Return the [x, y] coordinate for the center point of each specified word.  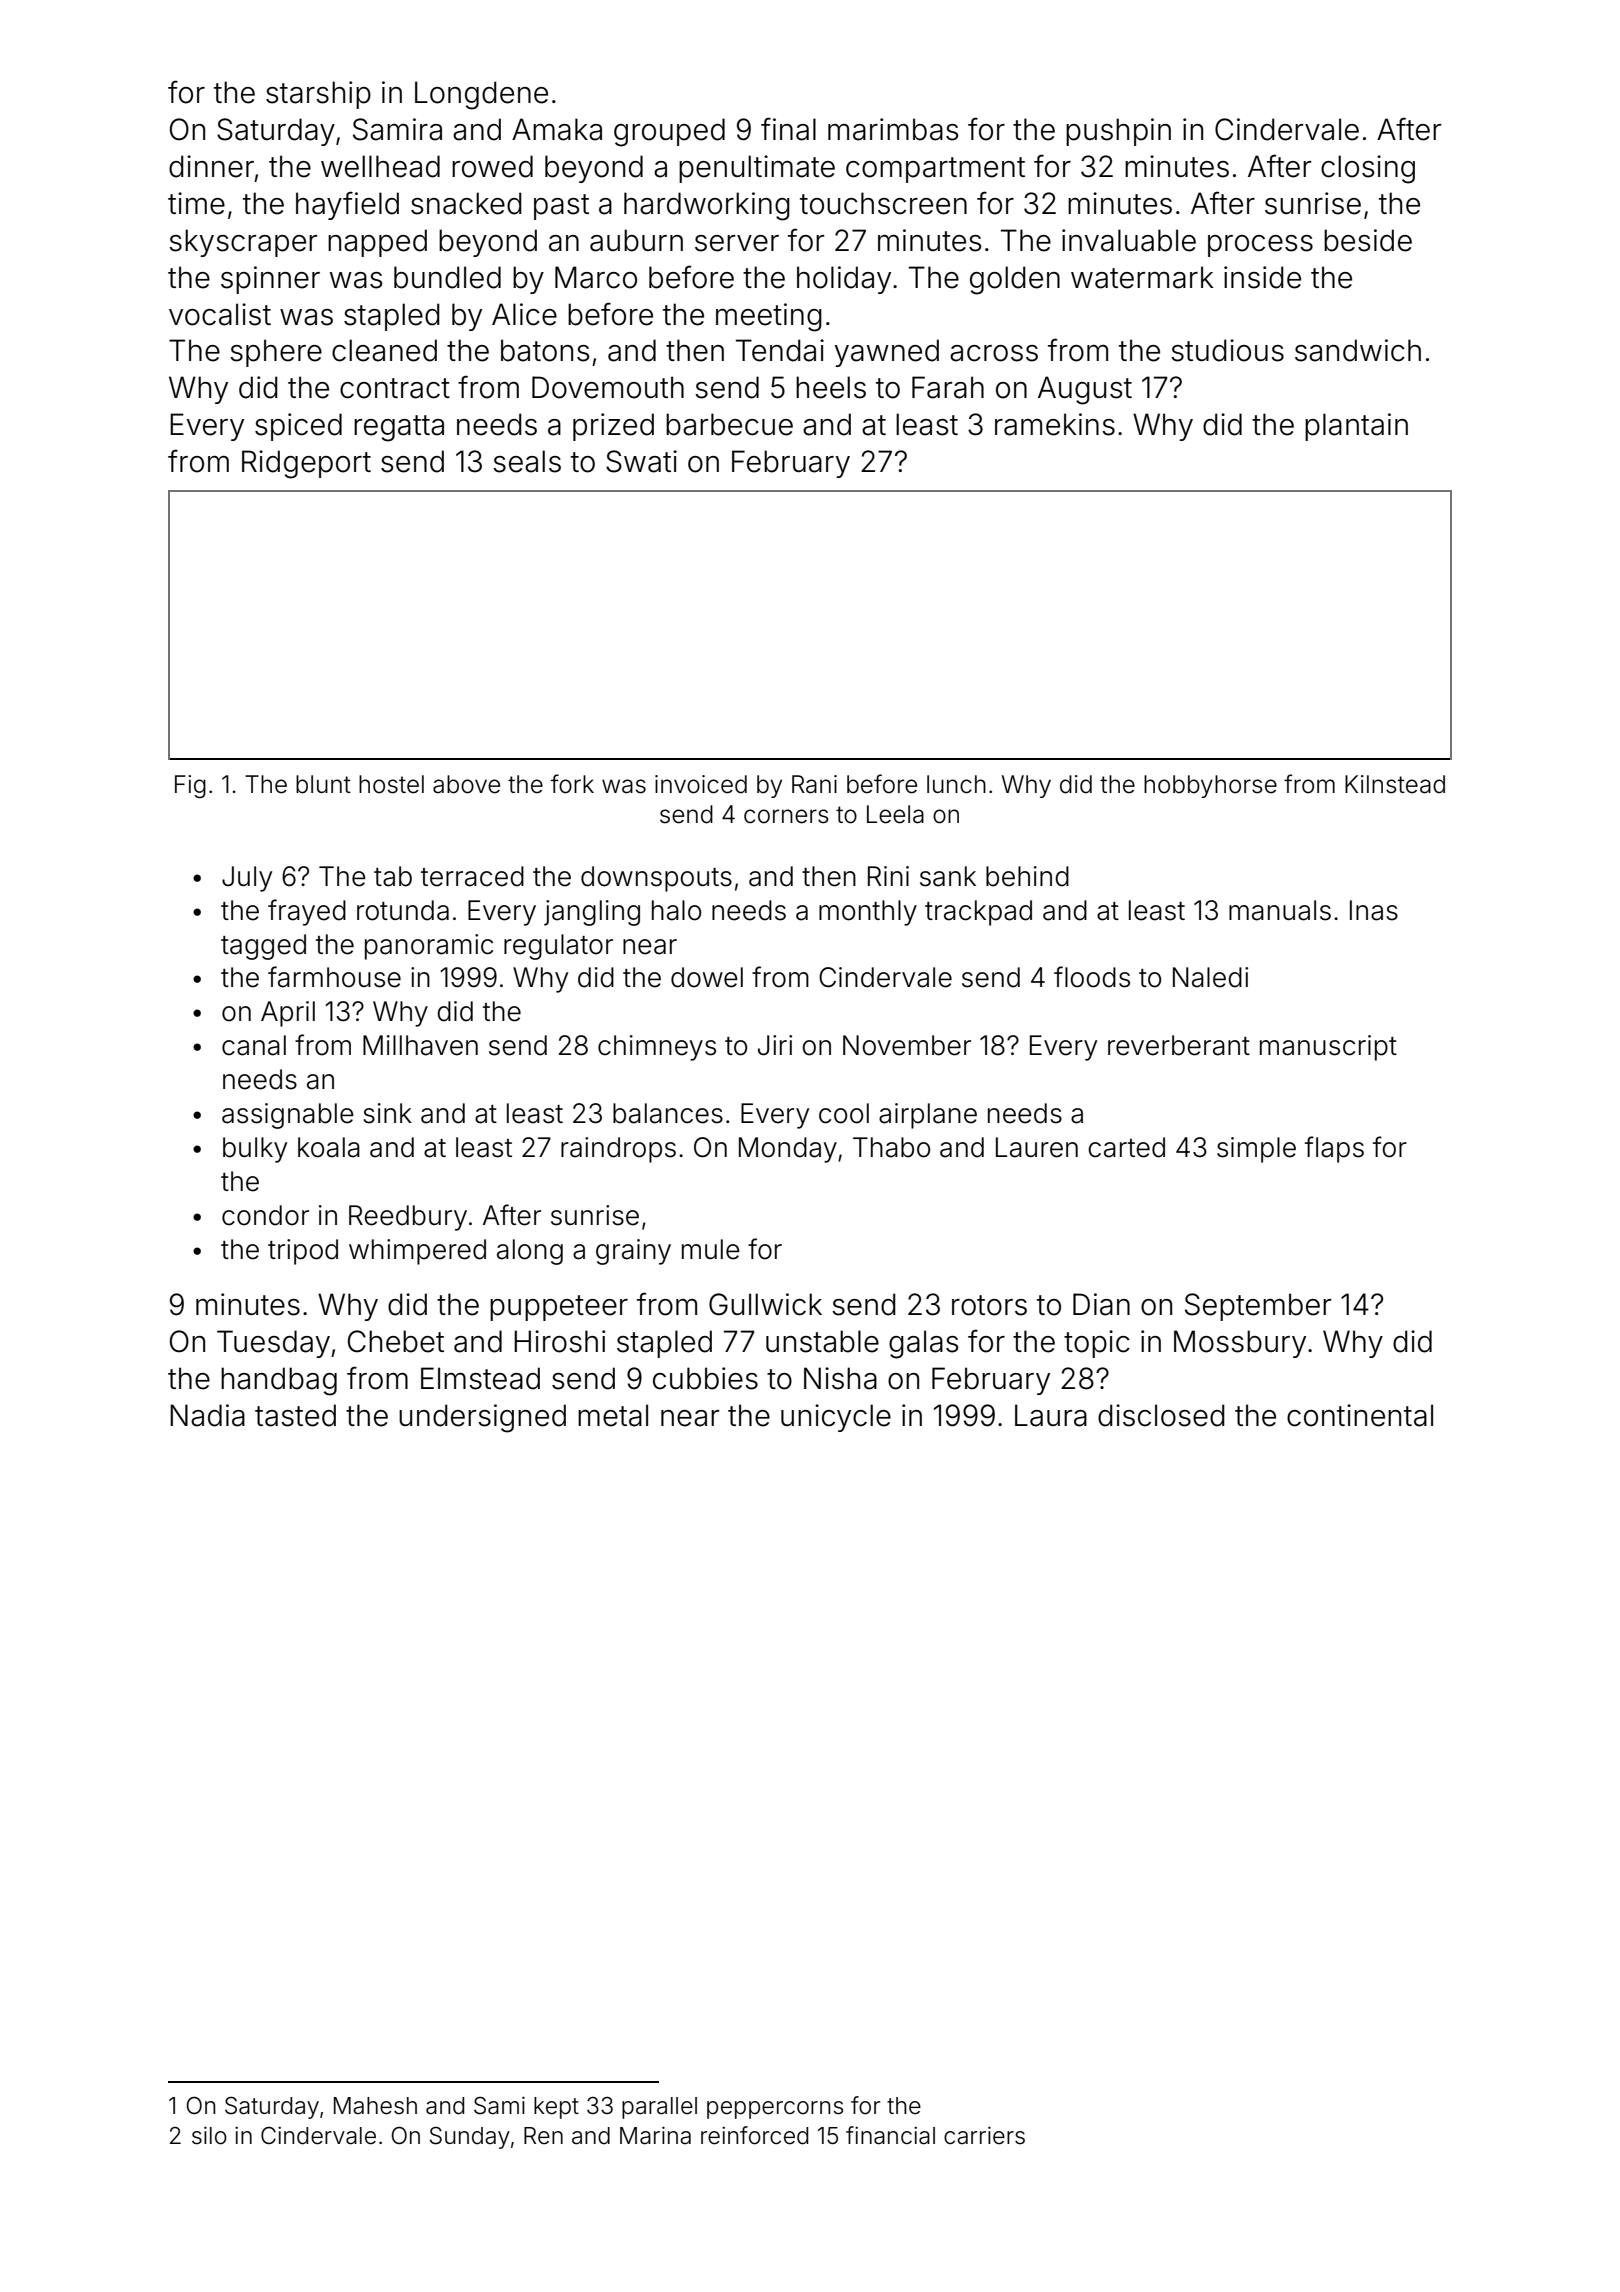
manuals [1280, 910]
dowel [707, 977]
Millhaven [420, 1045]
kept [556, 2108]
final [788, 129]
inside [1262, 277]
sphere [276, 353]
